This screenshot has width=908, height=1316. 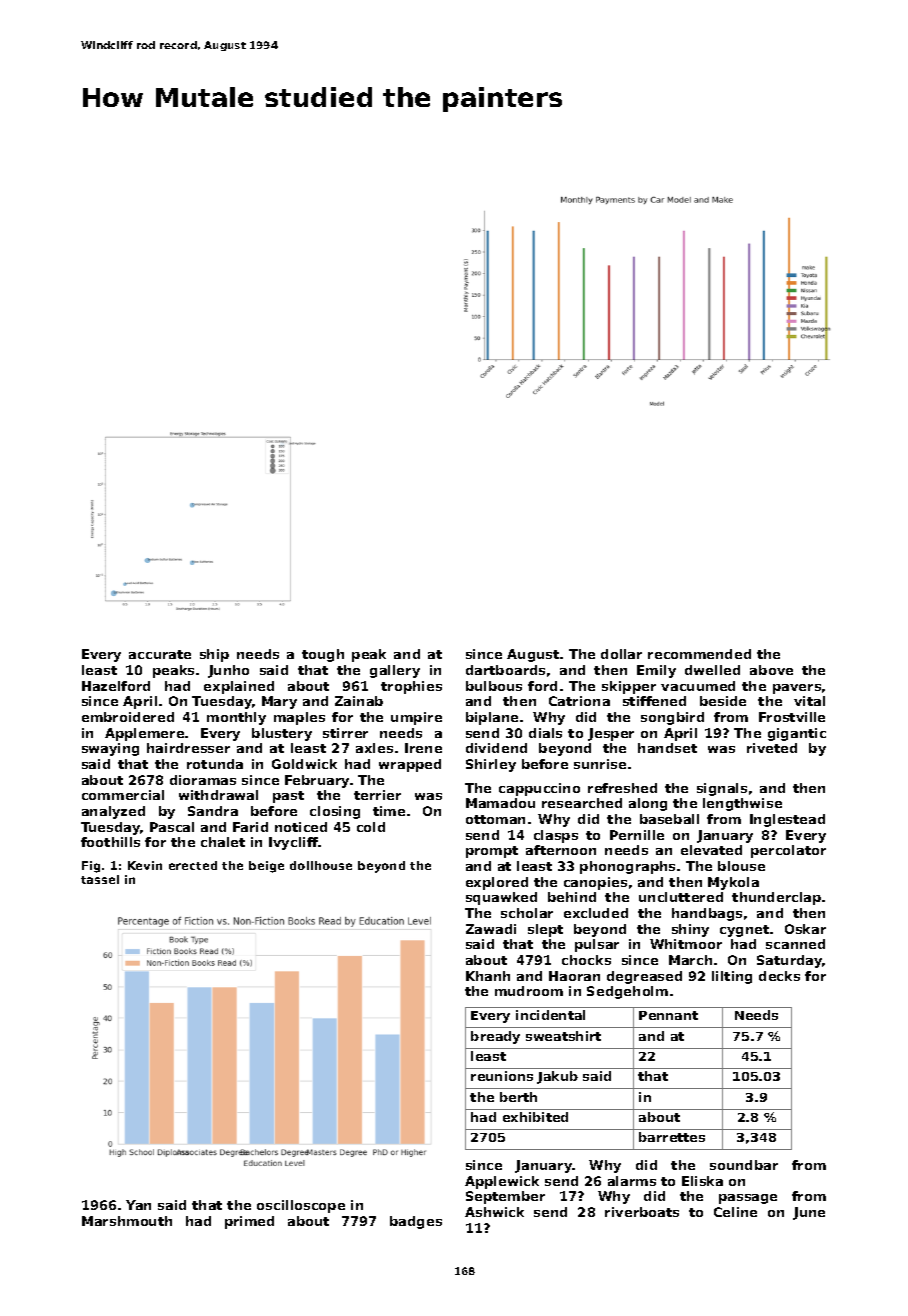 I want to click on ship, so click(x=214, y=655).
